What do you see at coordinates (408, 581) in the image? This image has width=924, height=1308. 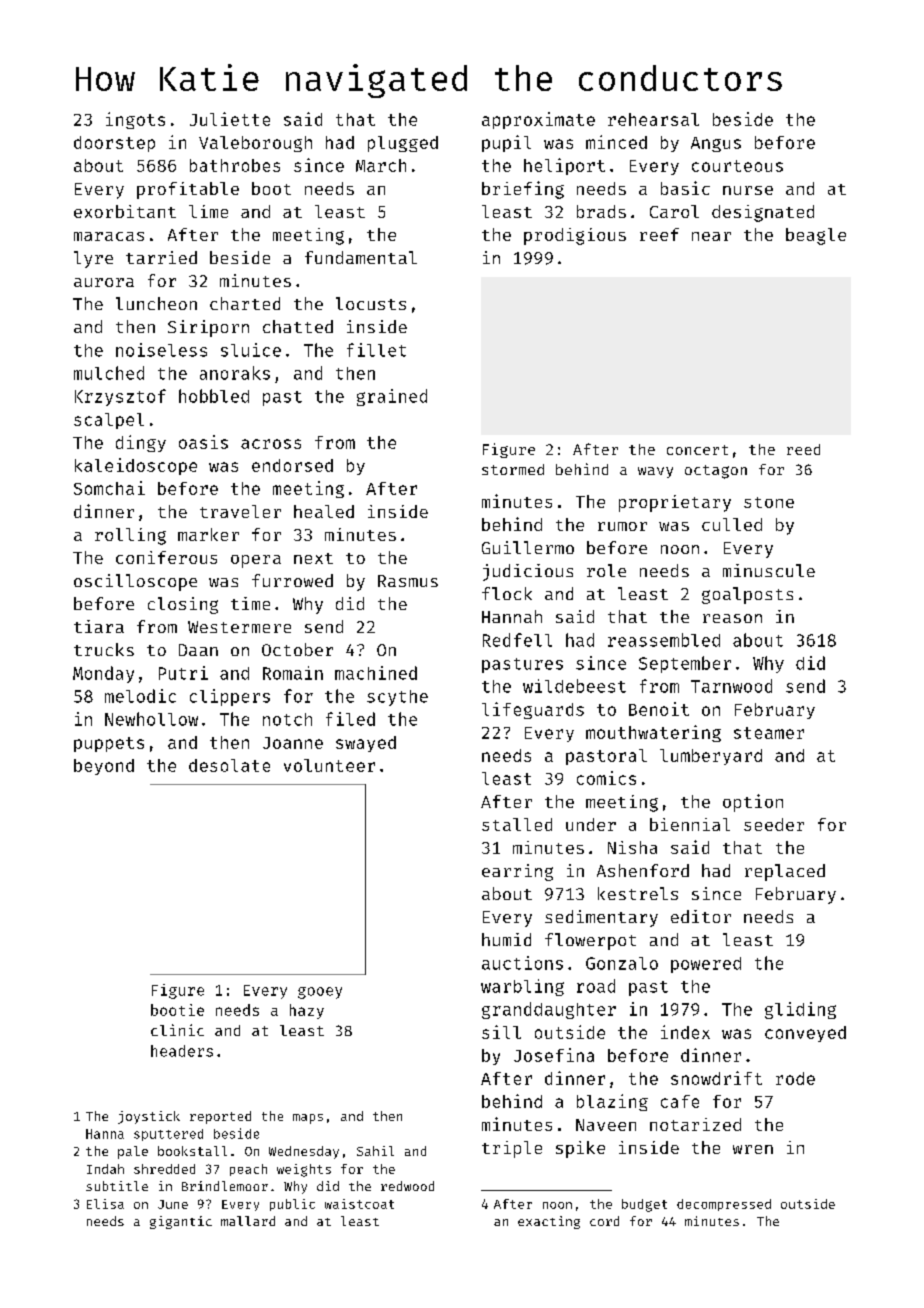 I see `Rasmus` at bounding box center [408, 581].
